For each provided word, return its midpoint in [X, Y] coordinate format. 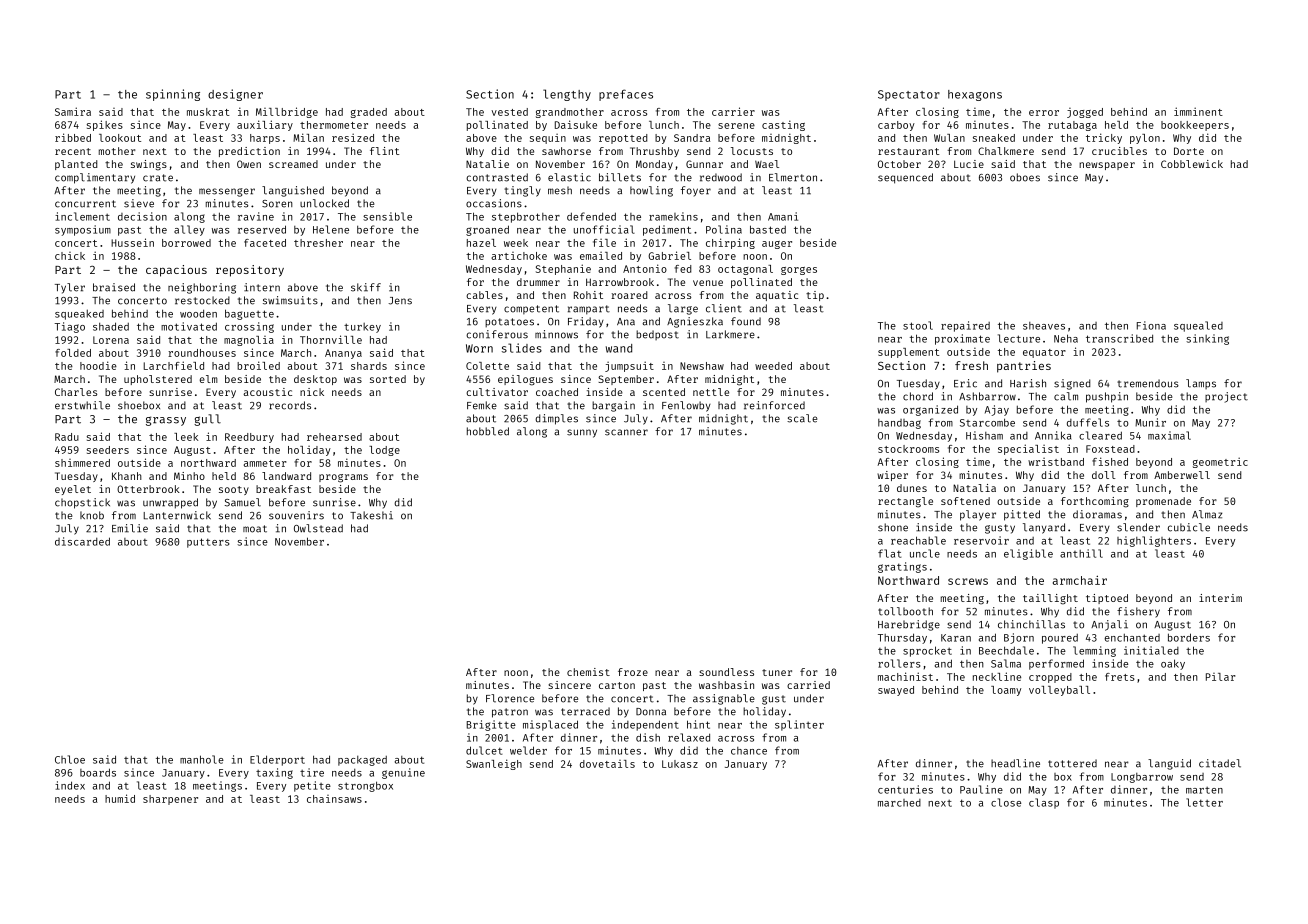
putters [208, 543]
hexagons [975, 95]
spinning [173, 95]
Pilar [1220, 677]
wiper [892, 476]
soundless [726, 672]
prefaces [626, 95]
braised [114, 287]
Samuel [243, 502]
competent [531, 309]
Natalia [974, 488]
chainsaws [334, 799]
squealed [1198, 326]
